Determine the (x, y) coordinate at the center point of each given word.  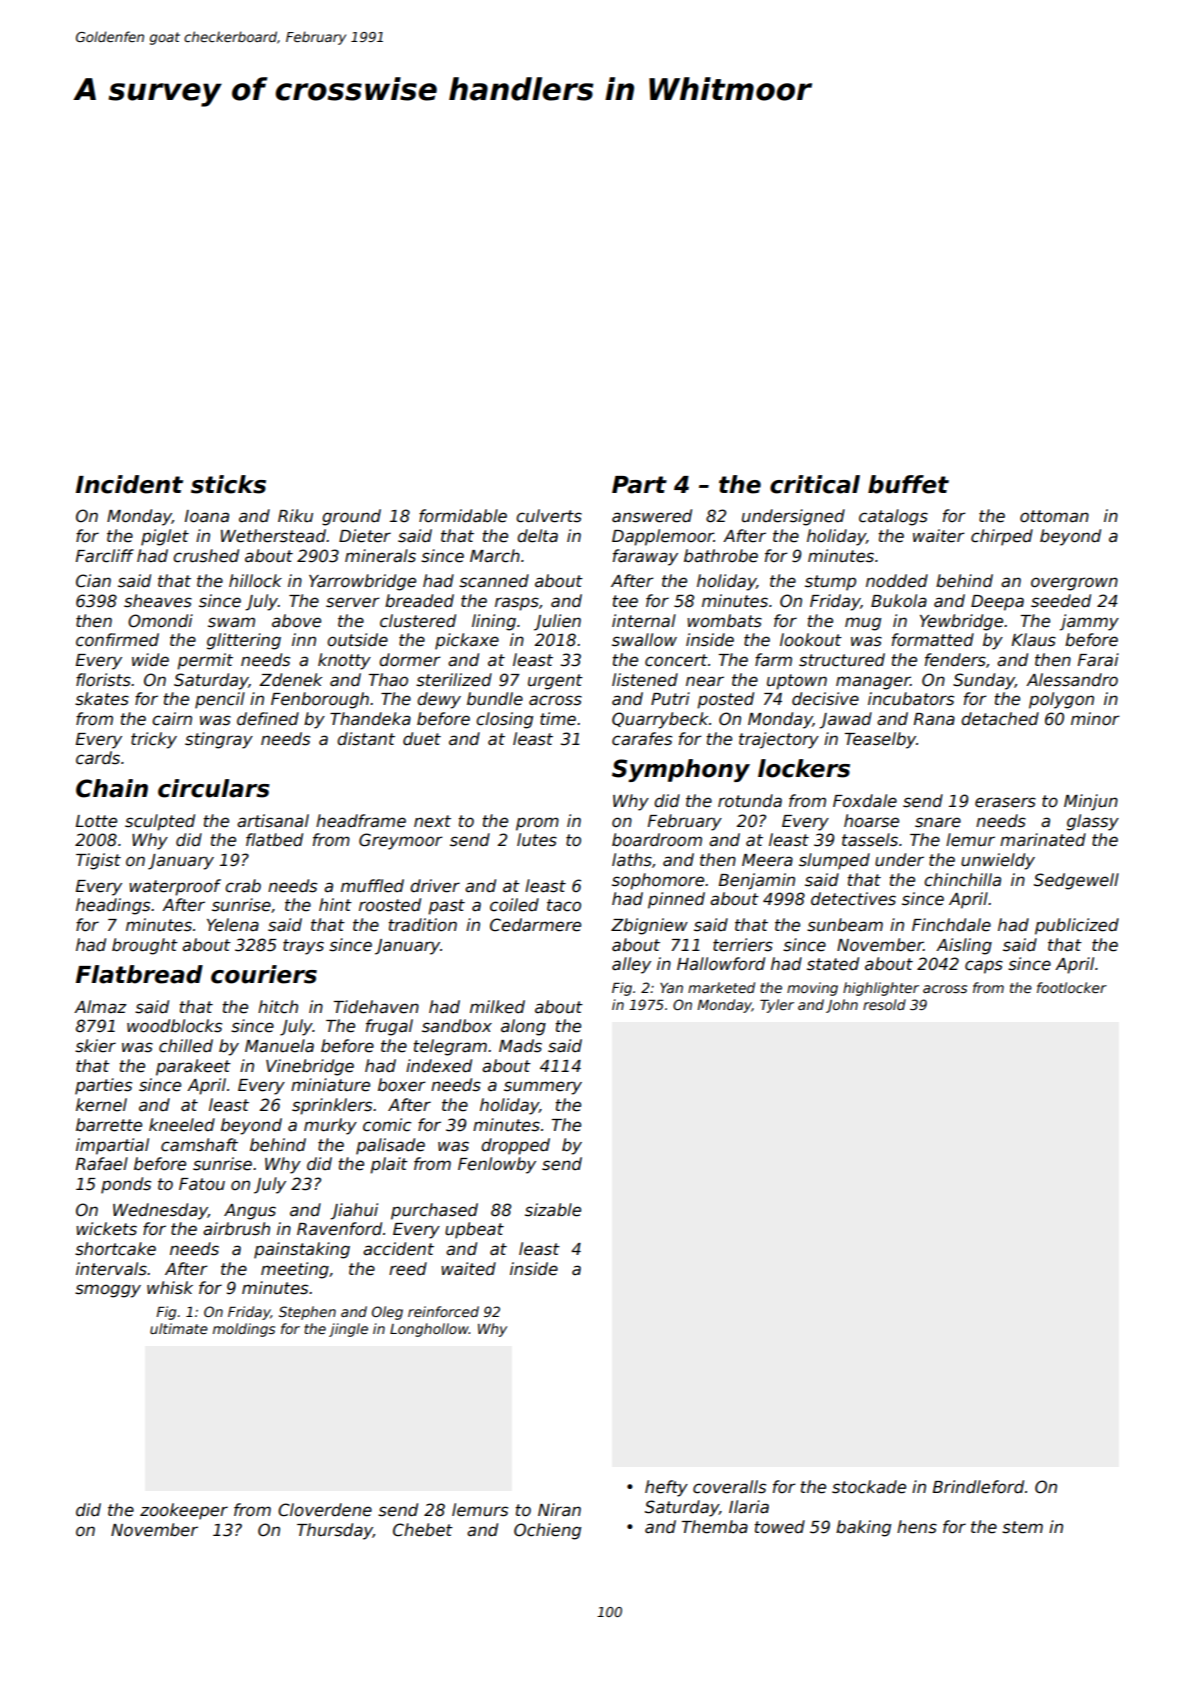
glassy (1093, 822)
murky (330, 1126)
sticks (228, 484)
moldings (244, 1330)
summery (543, 1088)
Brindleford (978, 1487)
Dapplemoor (663, 537)
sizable (553, 1210)
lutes (537, 840)
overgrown (1074, 584)
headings (113, 906)
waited (468, 1269)
